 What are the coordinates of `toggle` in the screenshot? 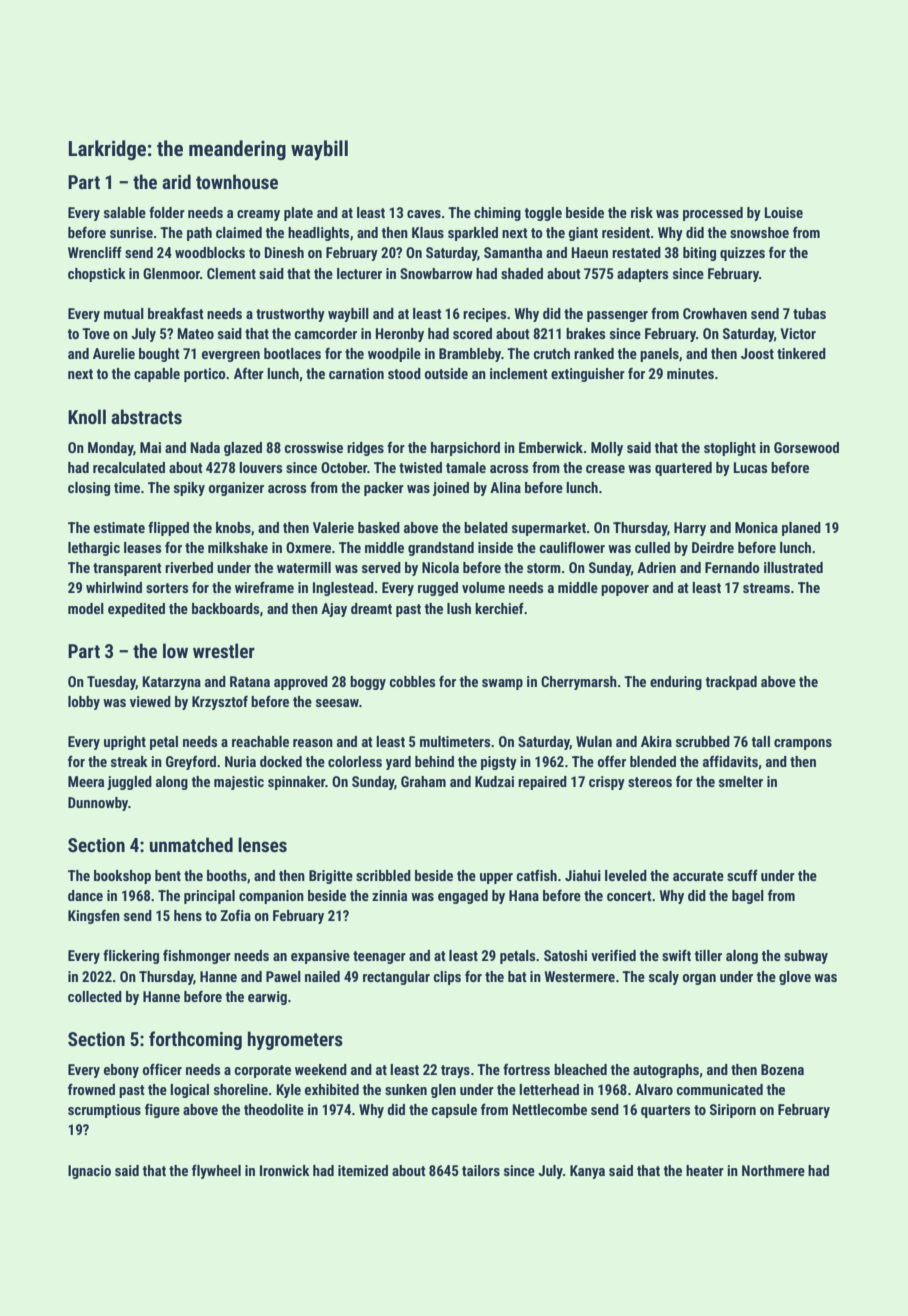 It's located at (543, 214).
